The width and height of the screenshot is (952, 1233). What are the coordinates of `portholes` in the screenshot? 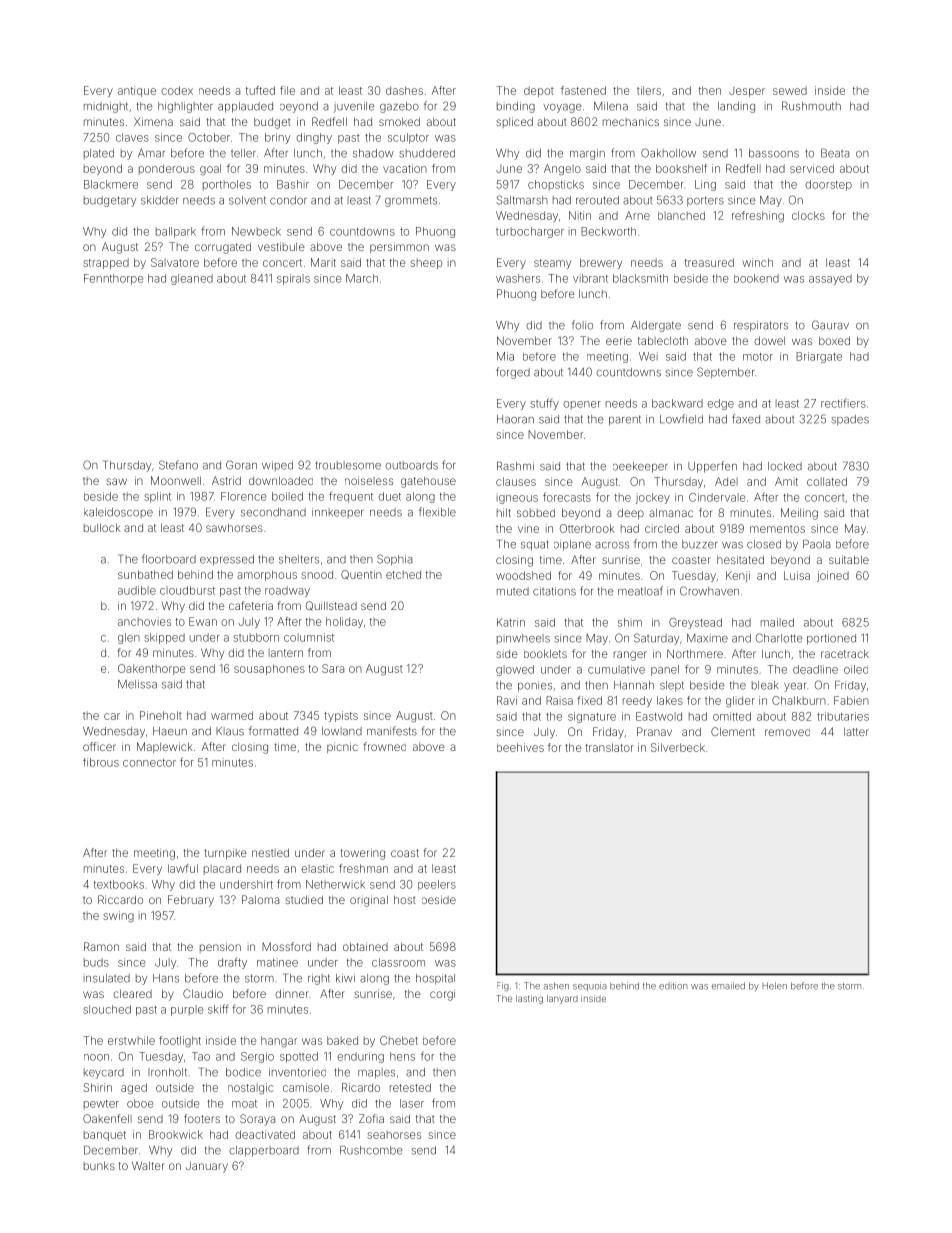 It's located at (227, 185).
